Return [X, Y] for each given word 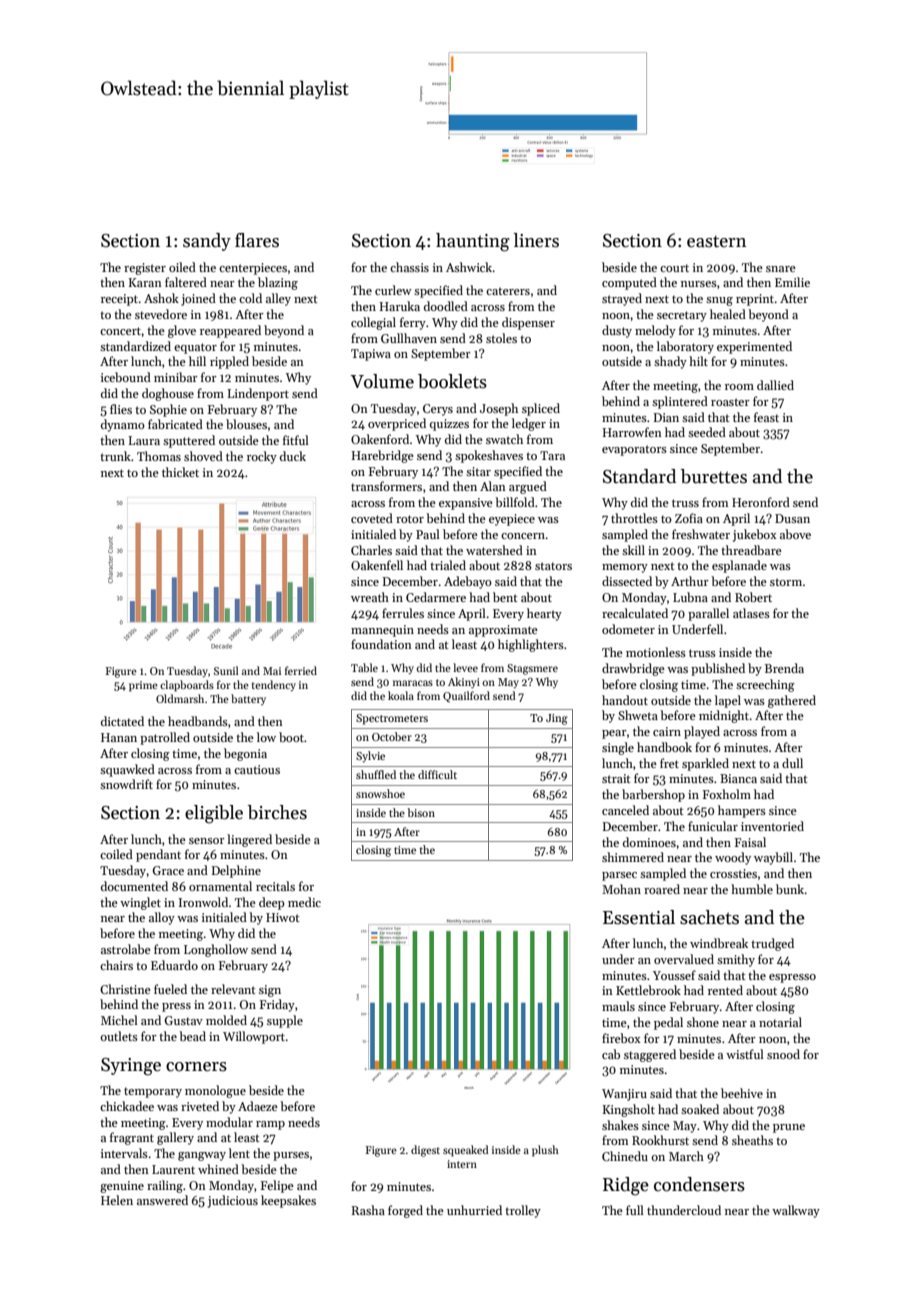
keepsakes [288, 1201]
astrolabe [126, 949]
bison [421, 812]
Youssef [674, 975]
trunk [115, 456]
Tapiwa [371, 355]
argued [528, 487]
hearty [544, 614]
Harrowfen [632, 432]
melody [655, 331]
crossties [733, 873]
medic [304, 902]
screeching [765, 685]
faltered [186, 282]
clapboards [187, 686]
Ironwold [203, 902]
